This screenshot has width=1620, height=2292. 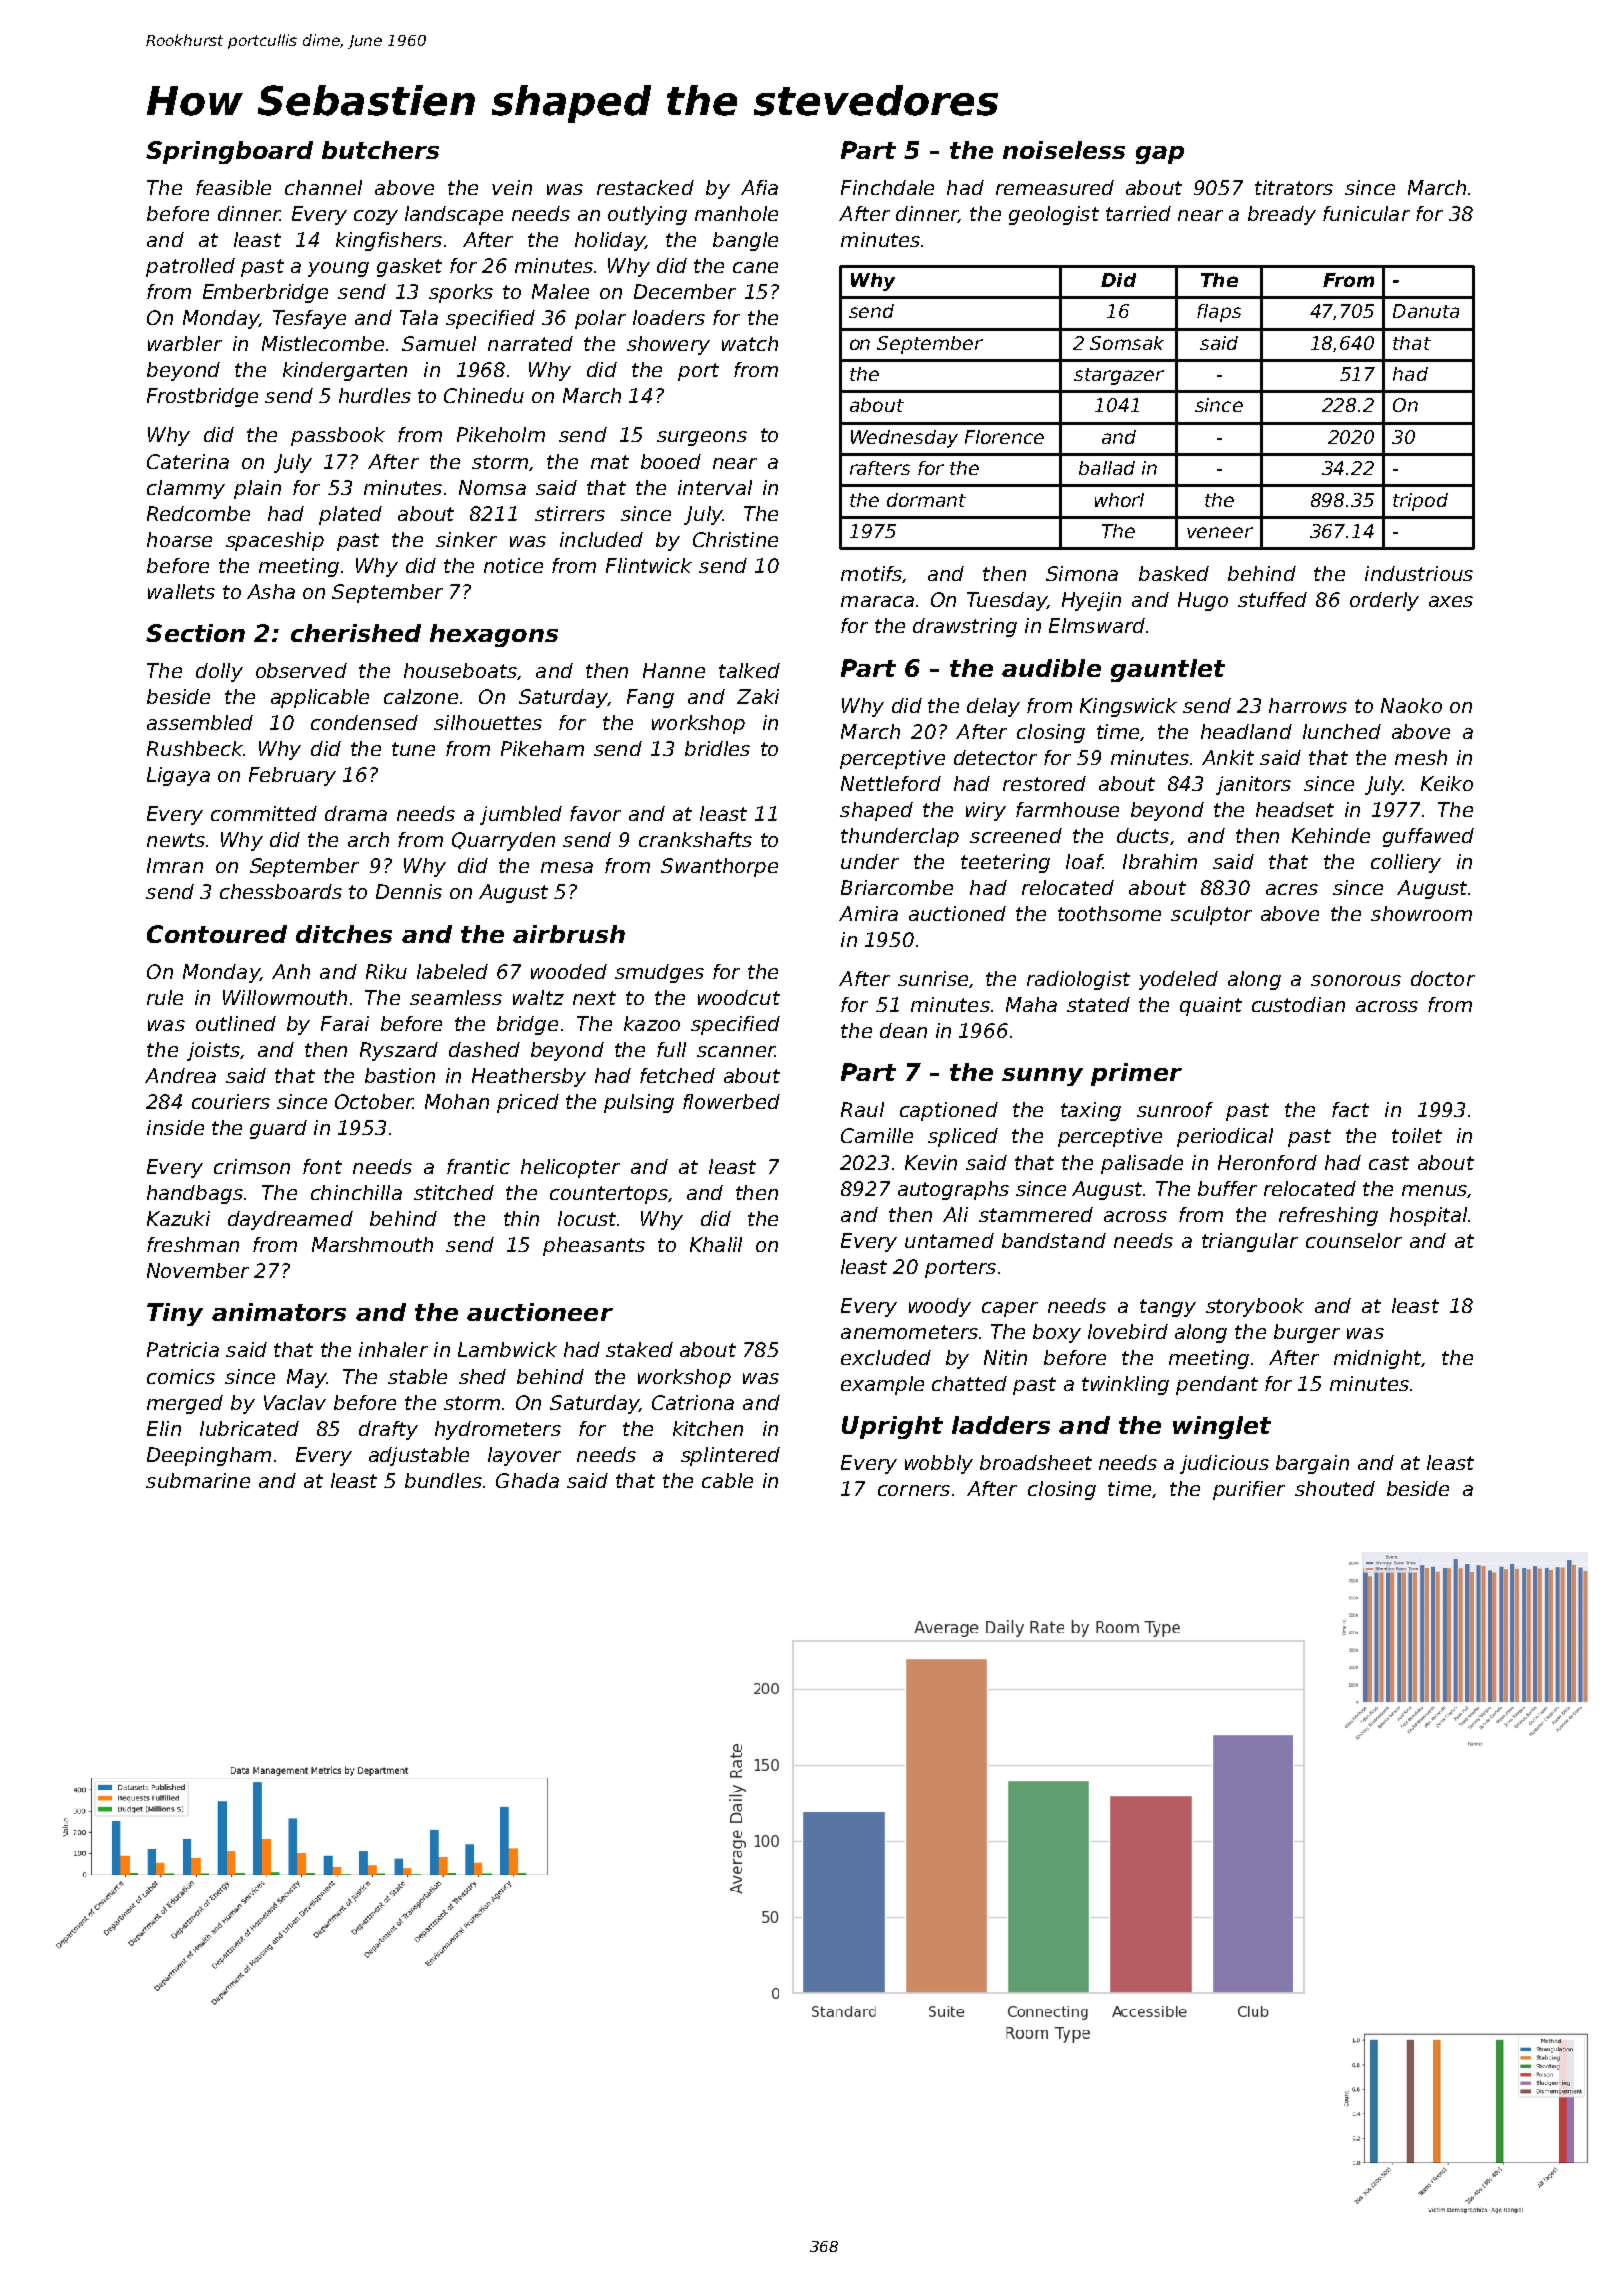 What do you see at coordinates (527, 1480) in the screenshot?
I see `Ghada` at bounding box center [527, 1480].
